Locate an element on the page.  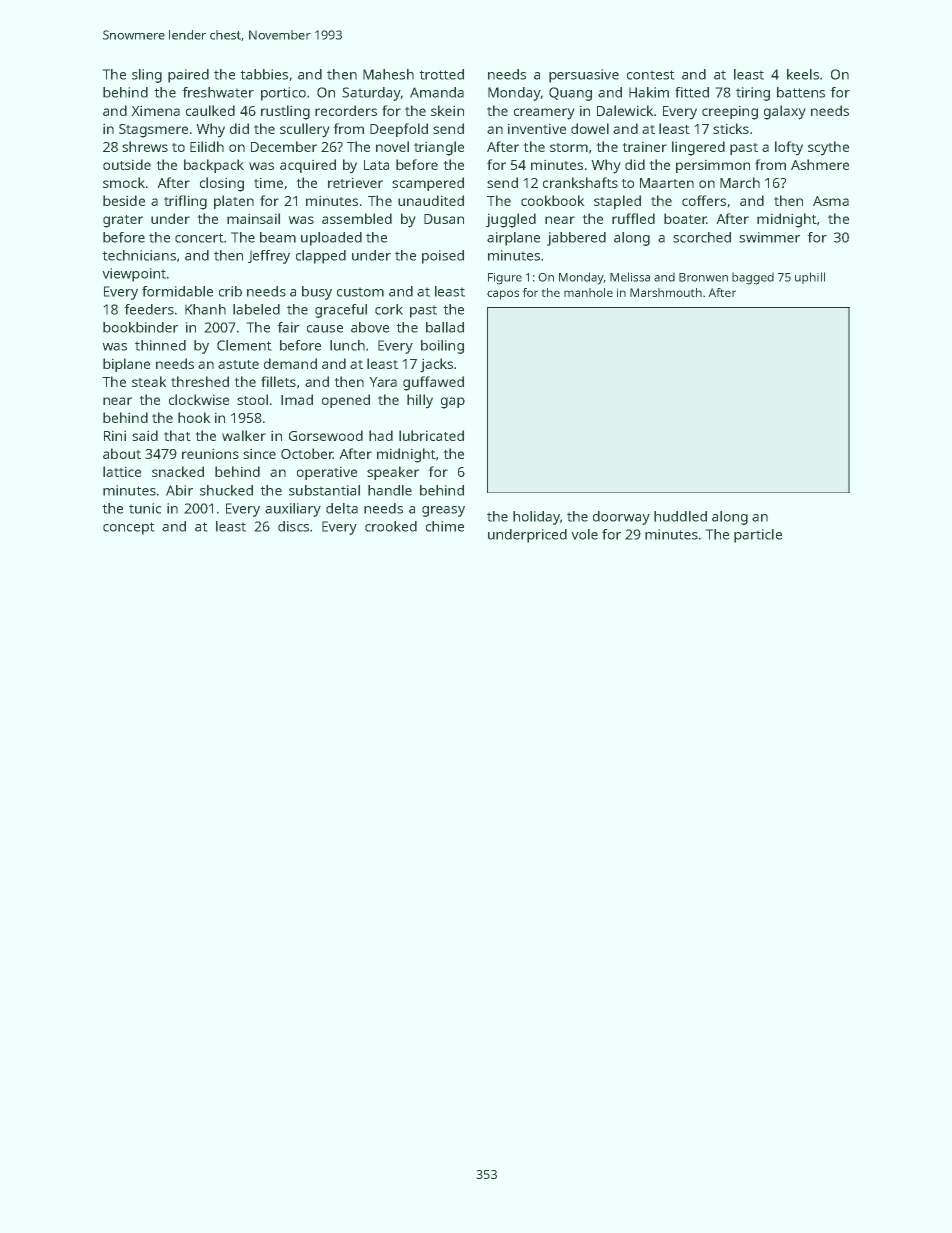
bookbinder is located at coordinates (140, 327).
